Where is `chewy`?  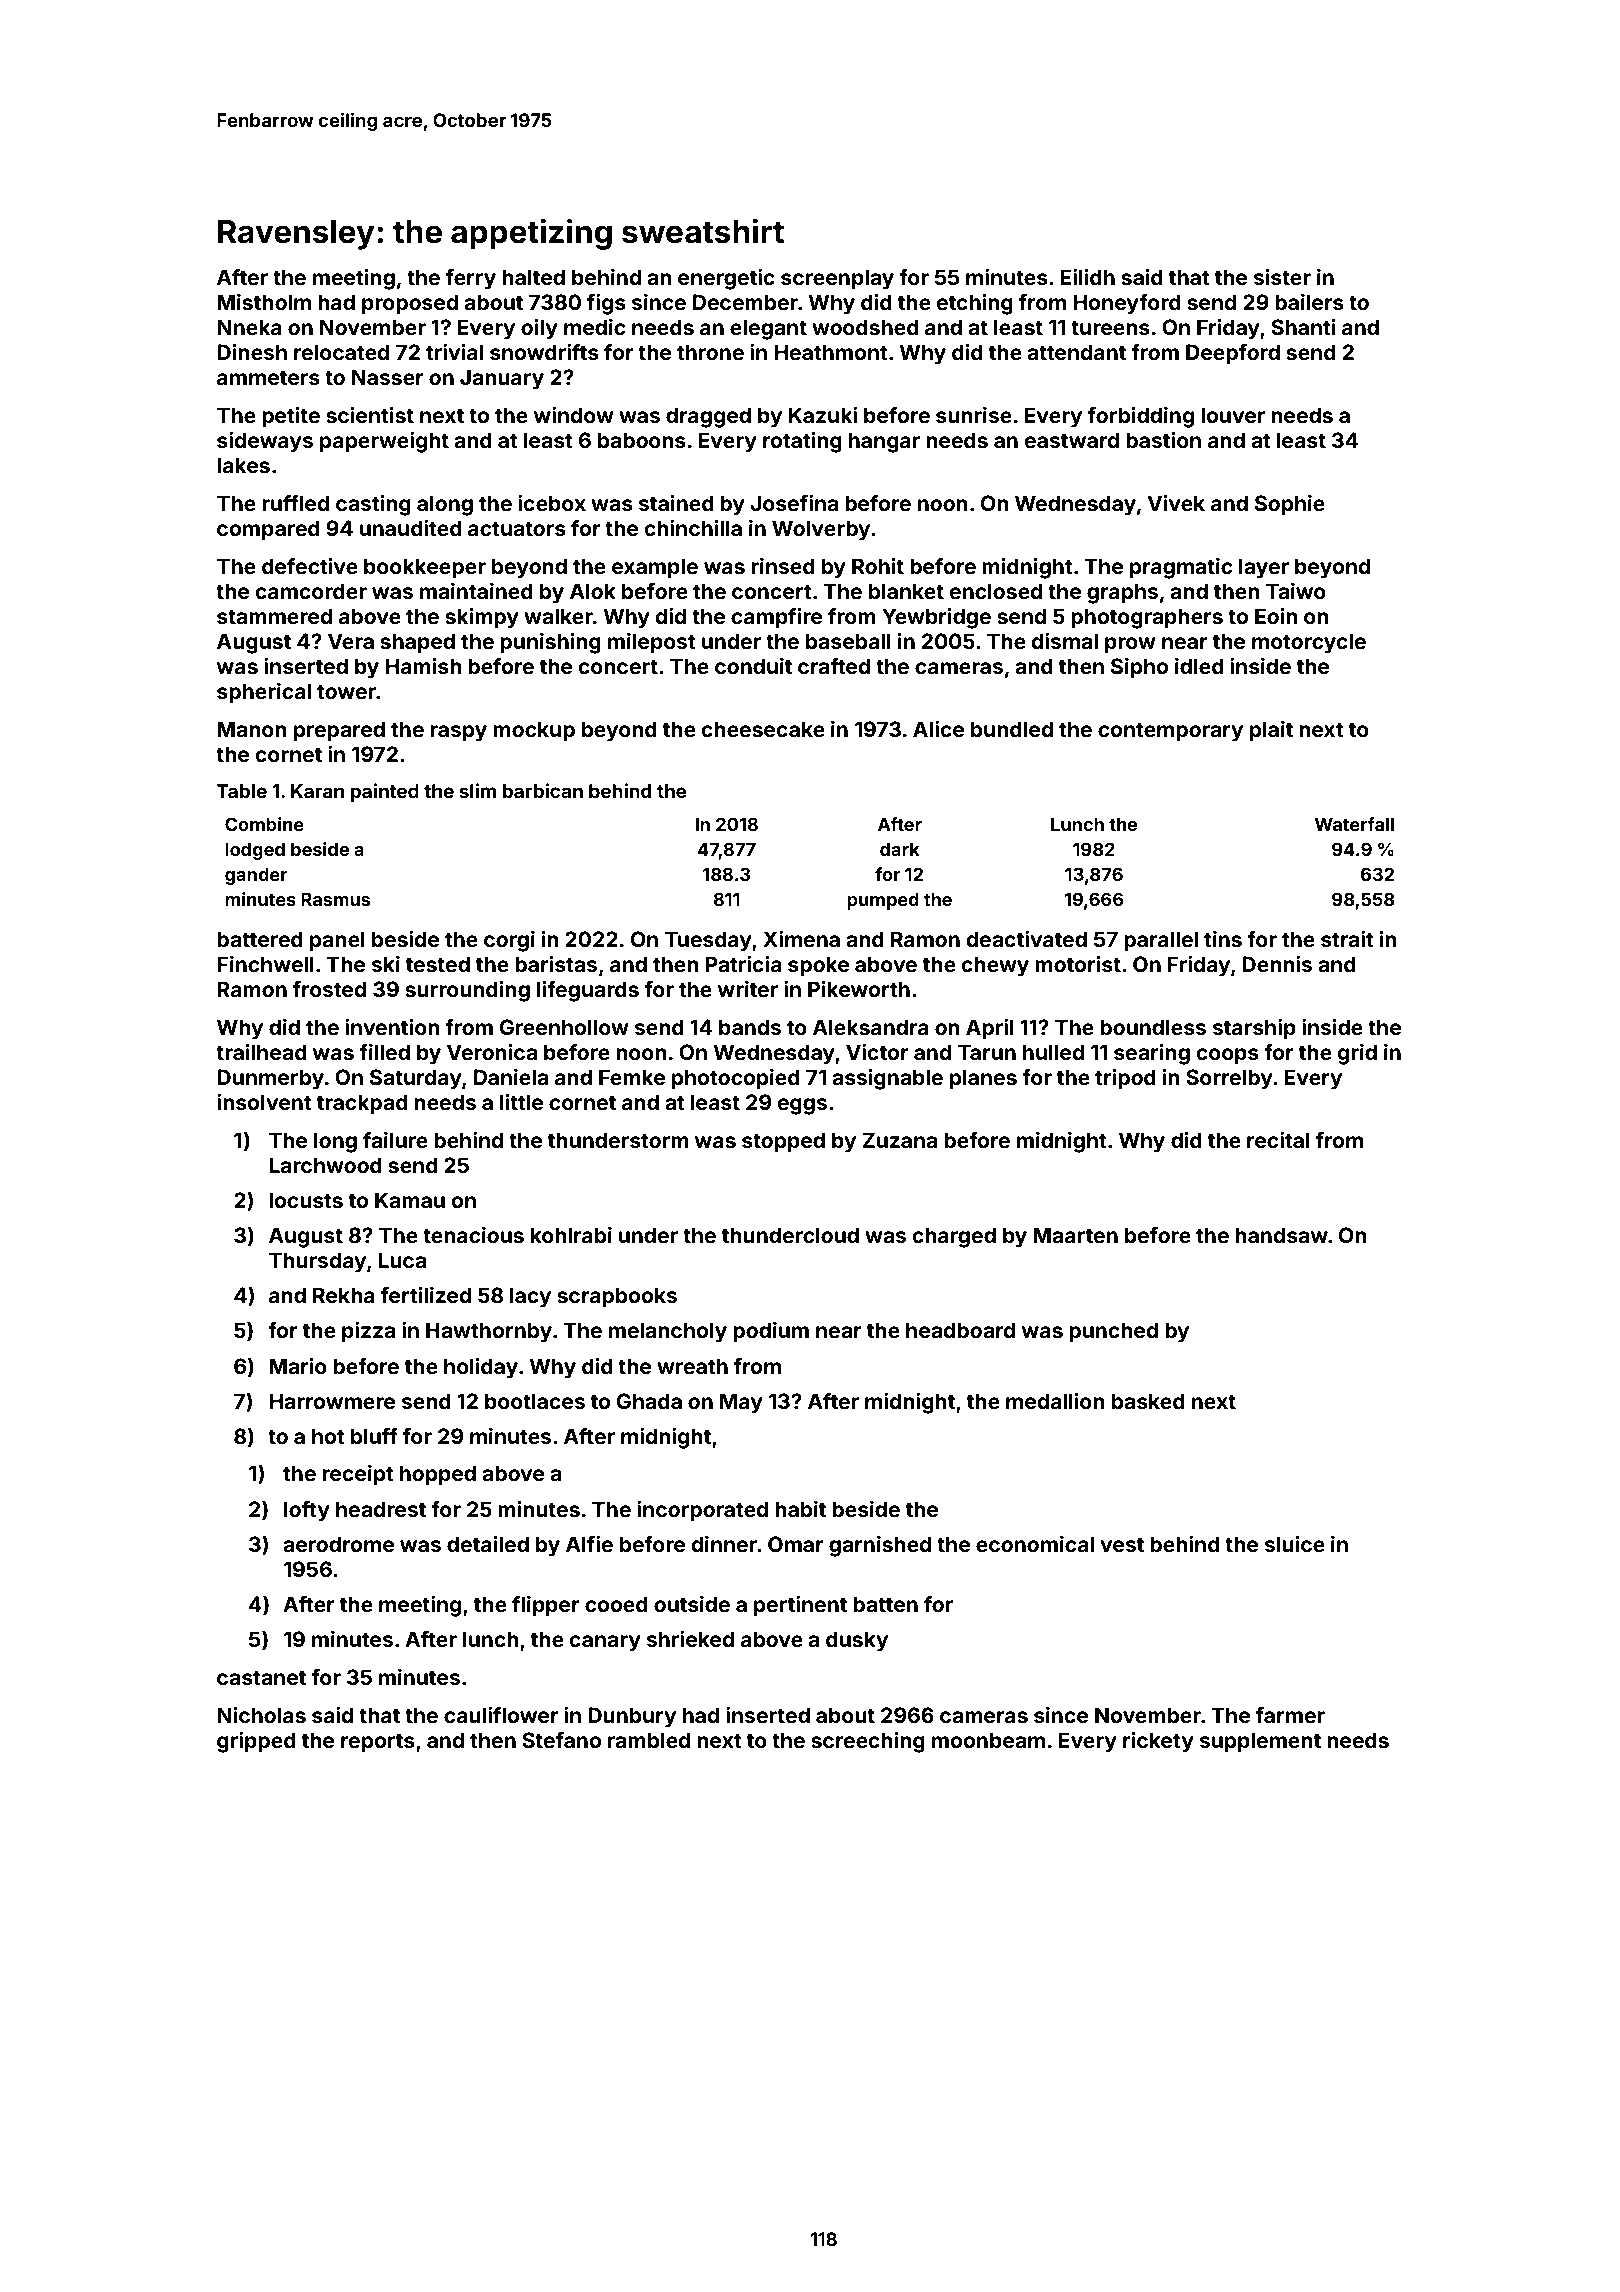 chewy is located at coordinates (995, 966).
